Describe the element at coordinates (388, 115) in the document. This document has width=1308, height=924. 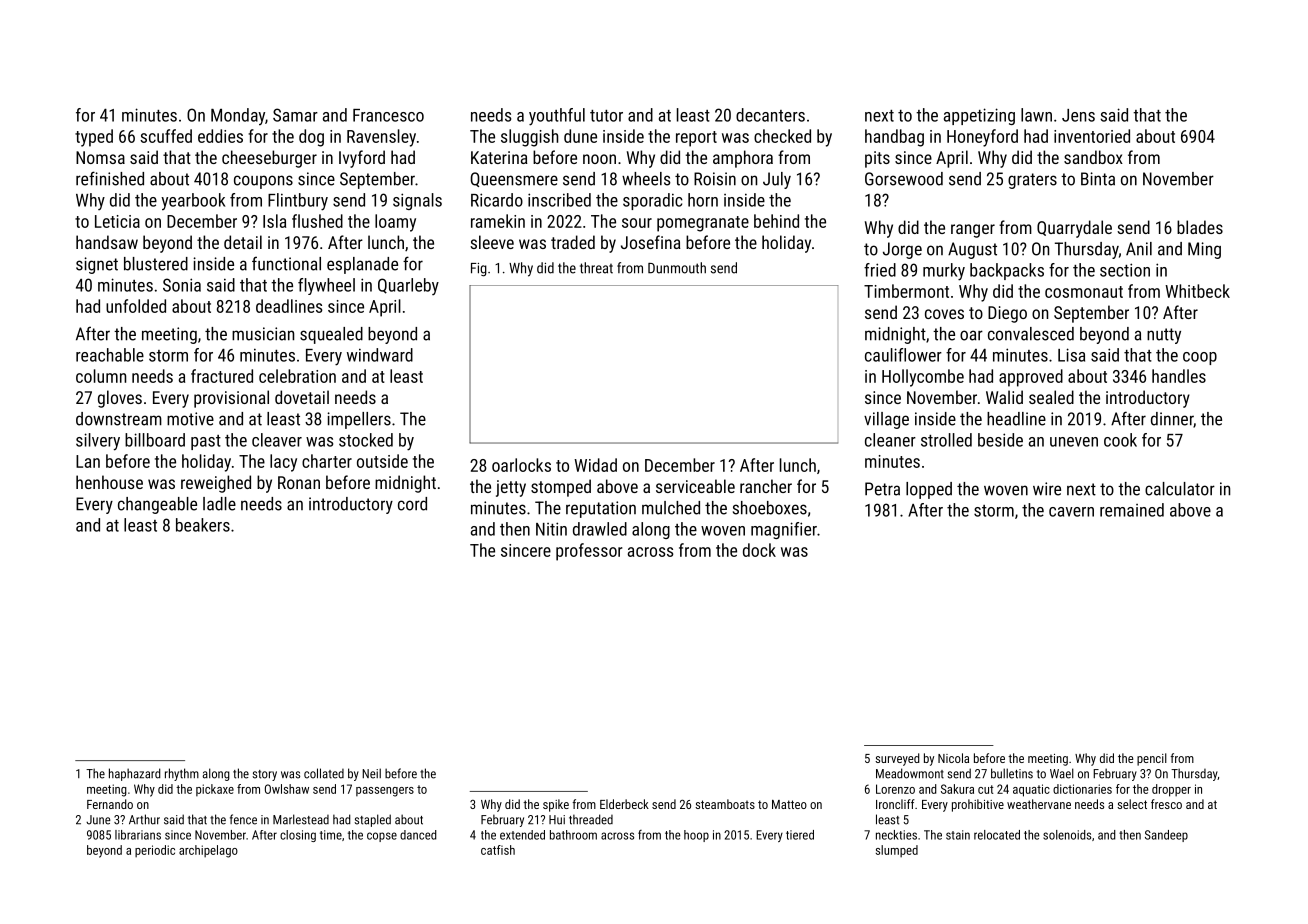
I see `Francesco` at that location.
